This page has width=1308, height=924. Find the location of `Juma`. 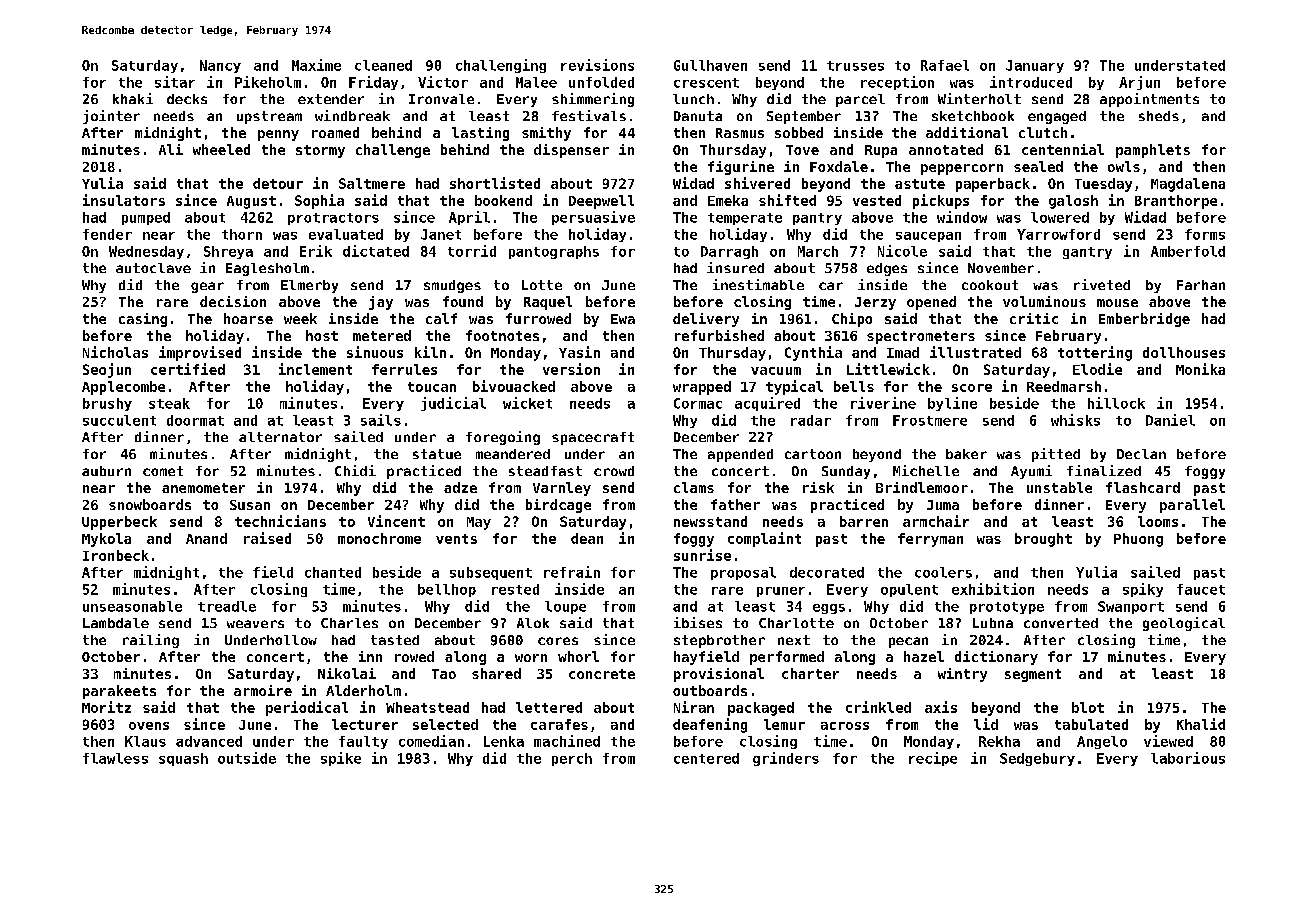

Juma is located at coordinates (943, 505).
